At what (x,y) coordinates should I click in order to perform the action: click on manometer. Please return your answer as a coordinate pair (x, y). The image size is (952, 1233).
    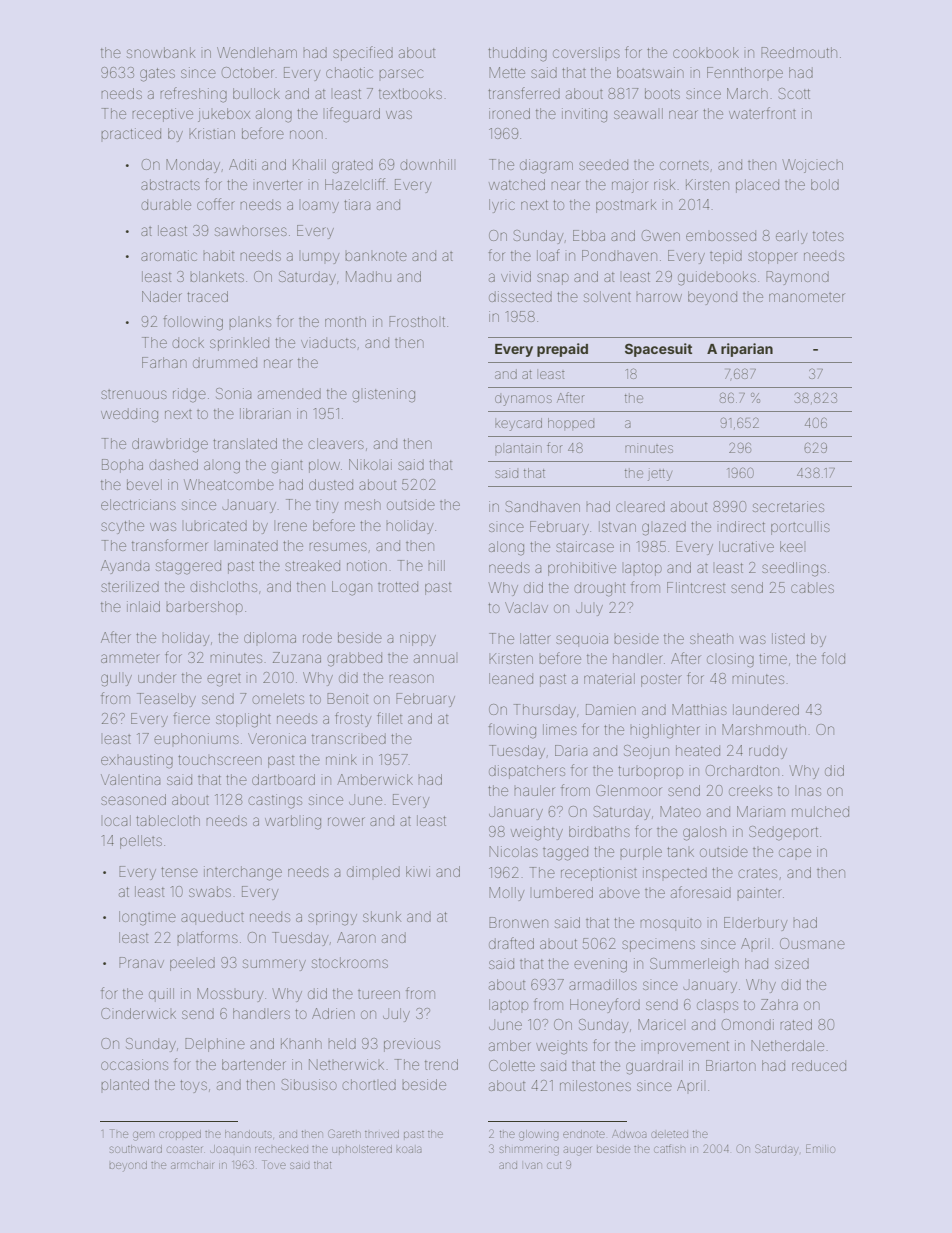
    Looking at the image, I should click on (807, 297).
